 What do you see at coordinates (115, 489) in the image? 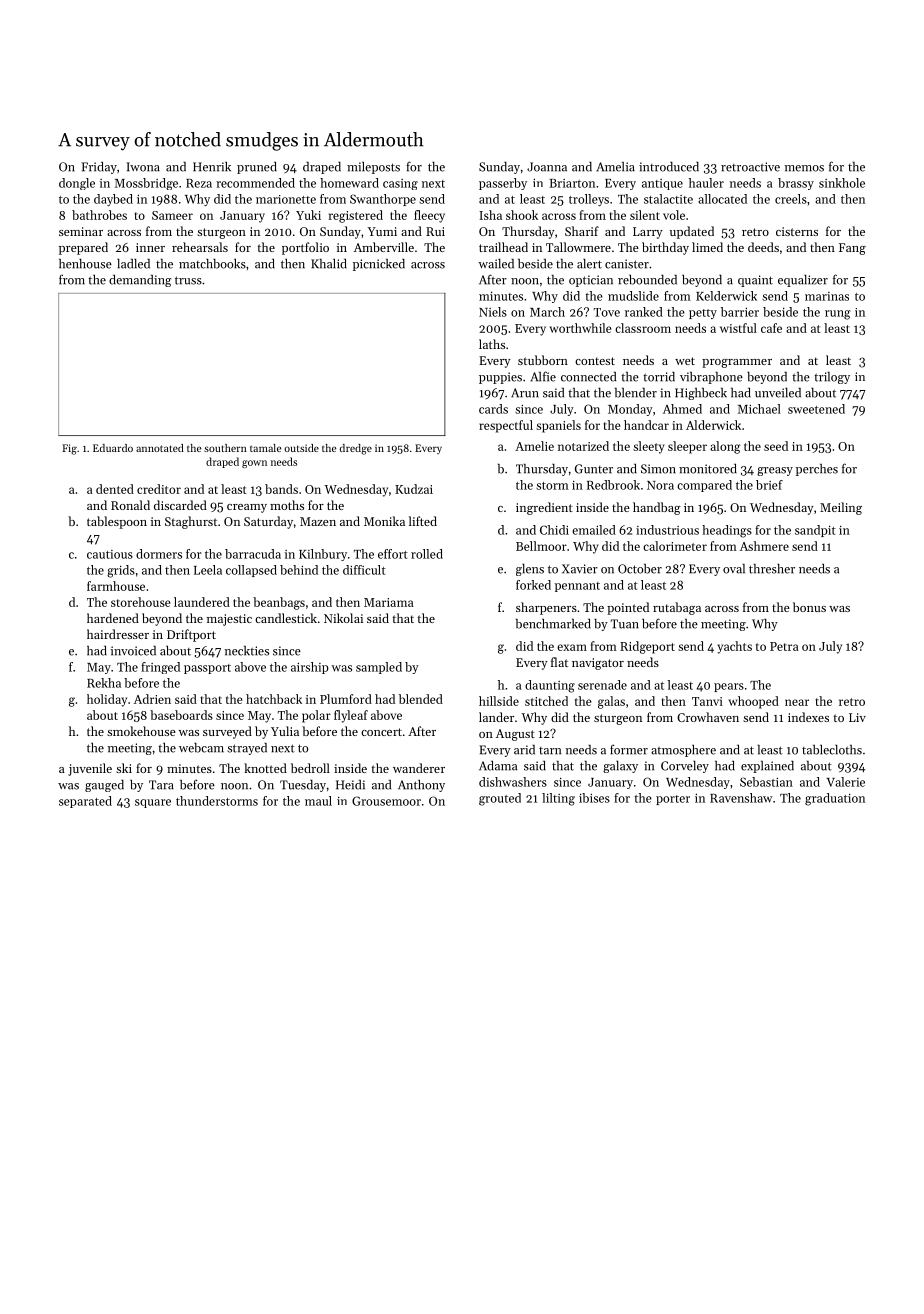
I see `dented` at bounding box center [115, 489].
